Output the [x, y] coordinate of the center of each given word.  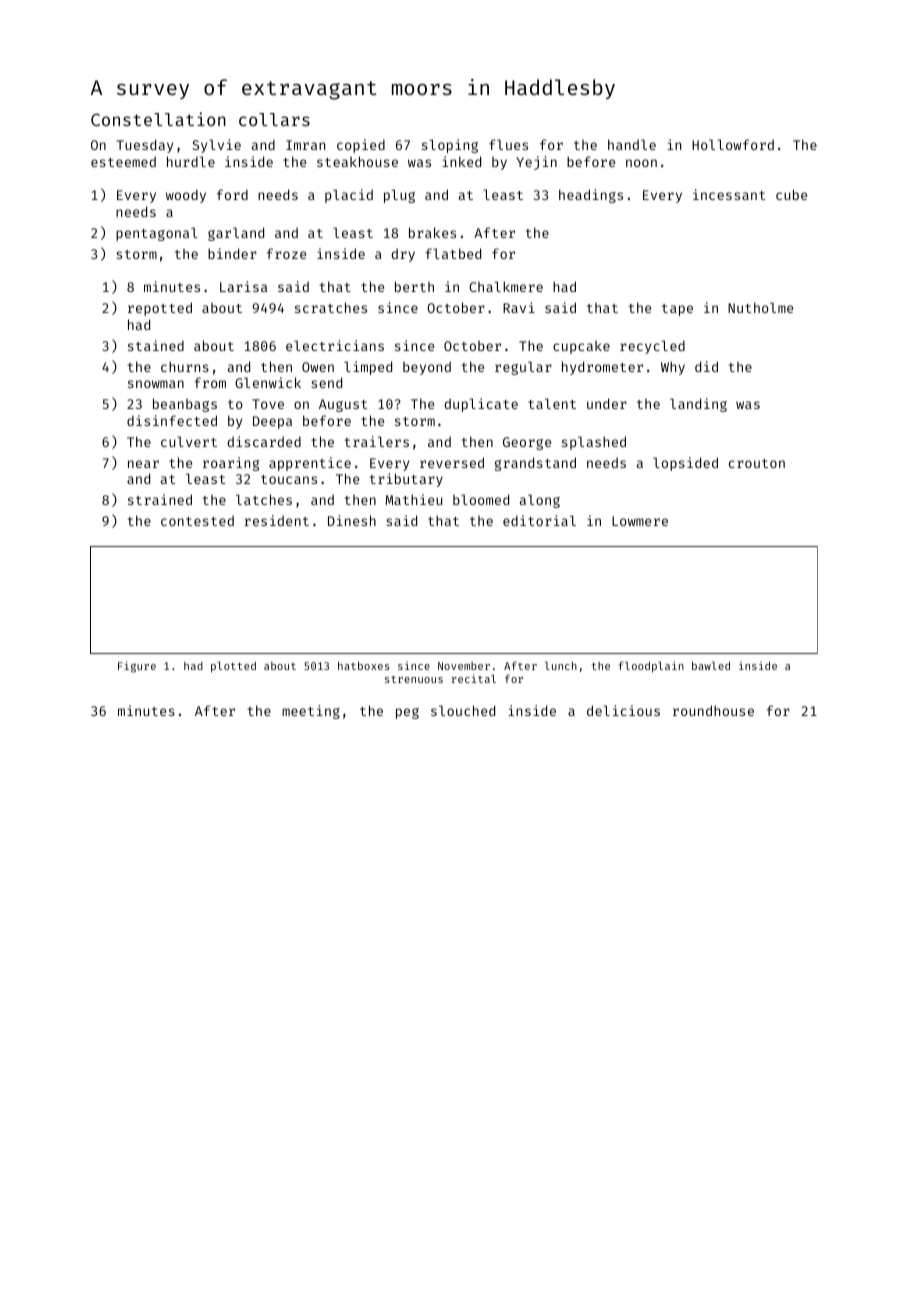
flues [508, 144]
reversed [452, 462]
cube [791, 194]
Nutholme [760, 307]
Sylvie [216, 146]
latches [264, 499]
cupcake [581, 347]
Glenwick [268, 382]
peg [407, 713]
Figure [137, 667]
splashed [594, 443]
